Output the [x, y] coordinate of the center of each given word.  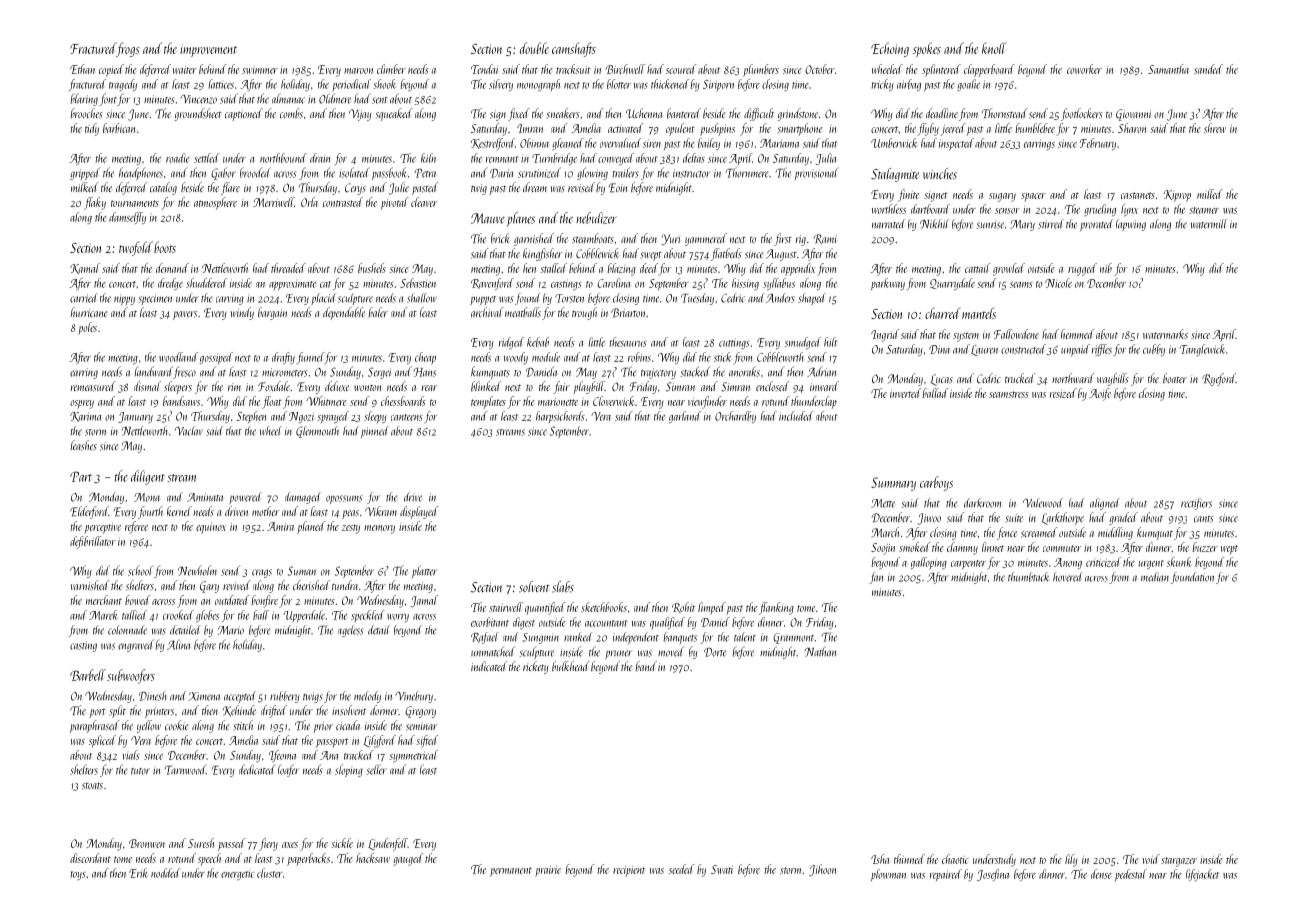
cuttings [734, 343]
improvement [208, 50]
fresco [184, 372]
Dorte [715, 652]
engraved [136, 645]
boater [1175, 378]
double [534, 48]
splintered [941, 70]
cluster [269, 873]
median [1155, 577]
